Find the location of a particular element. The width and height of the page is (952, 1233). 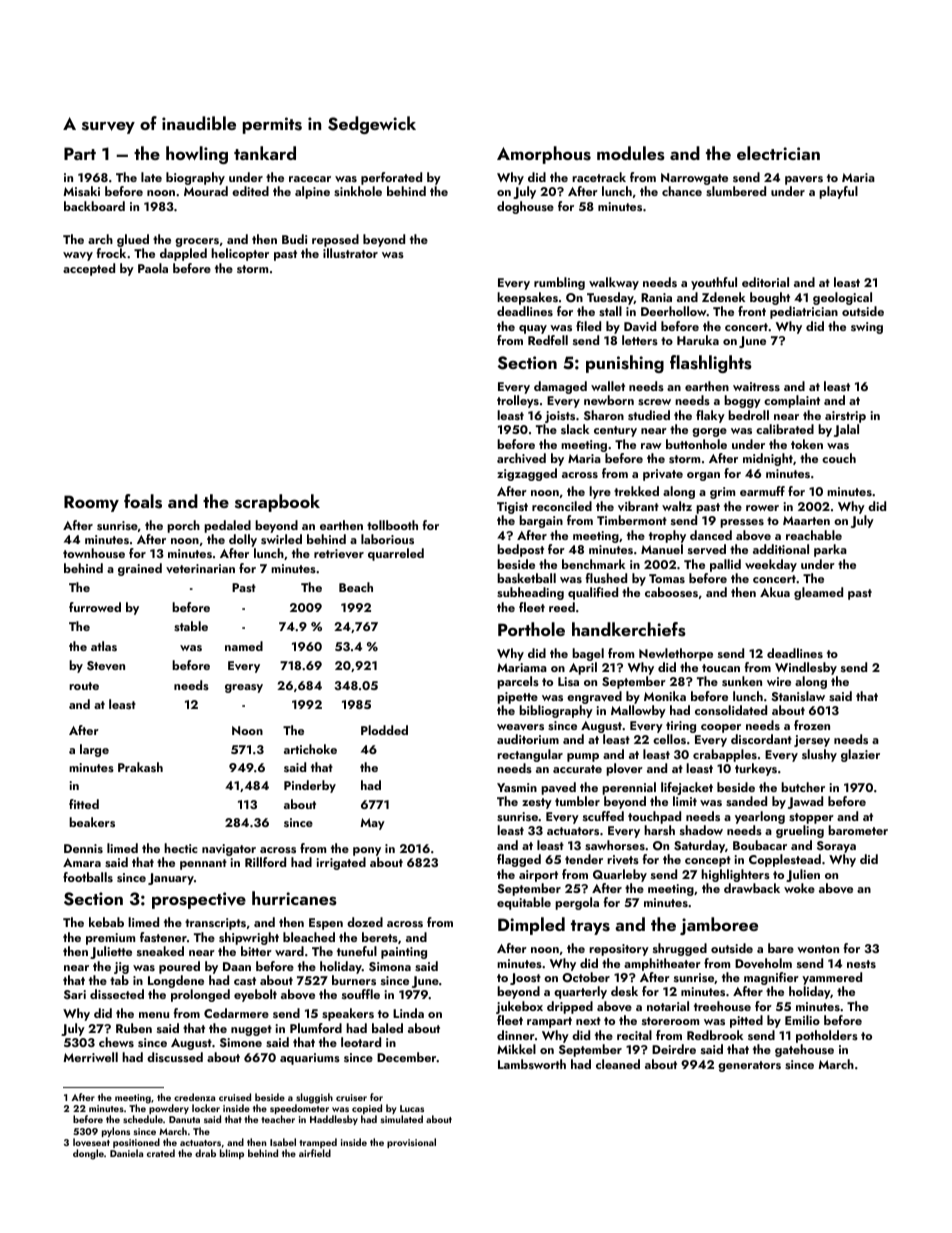

dripped is located at coordinates (570, 1007).
